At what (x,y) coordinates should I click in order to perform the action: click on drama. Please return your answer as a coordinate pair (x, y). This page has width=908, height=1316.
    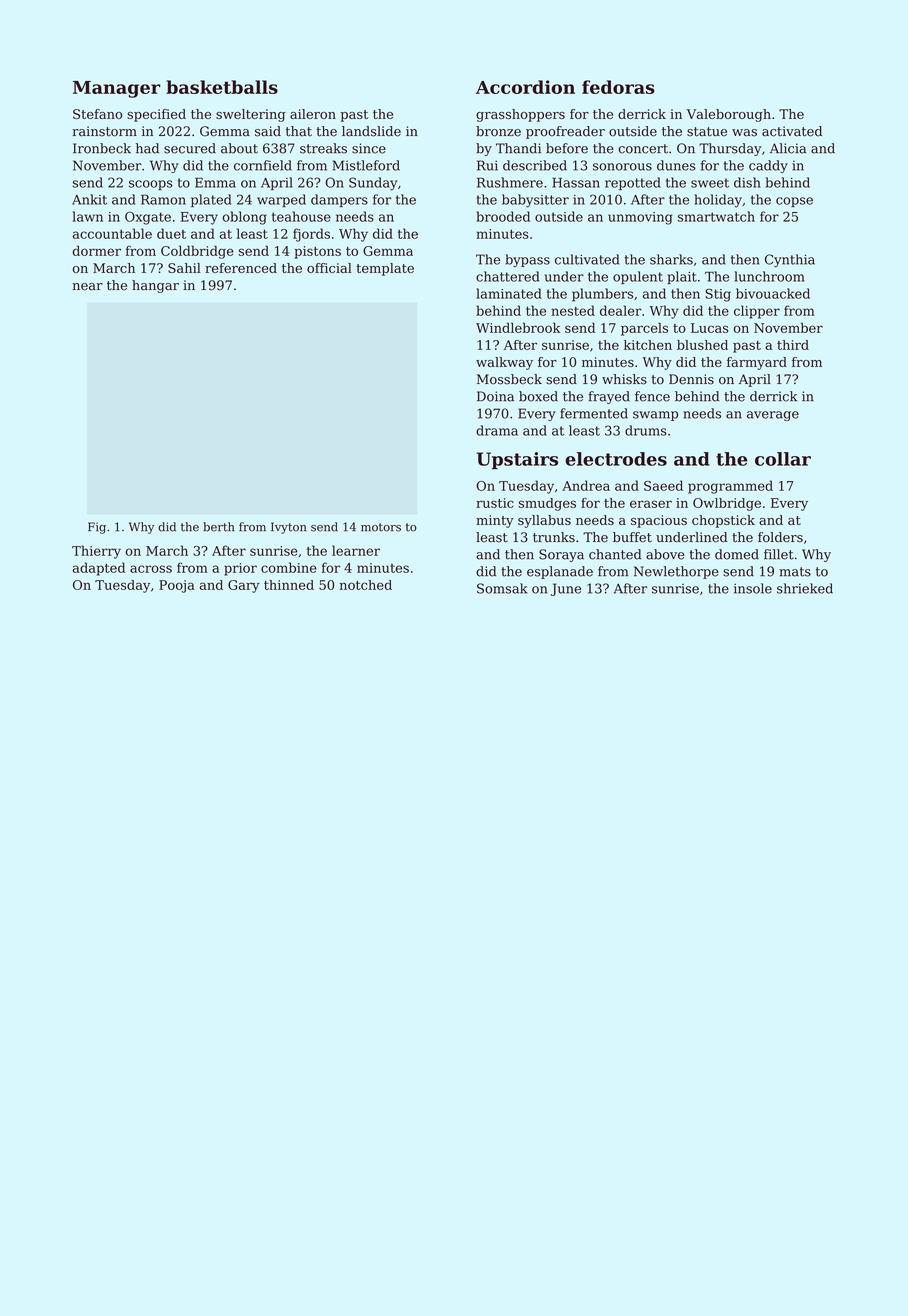
    Looking at the image, I should click on (497, 430).
